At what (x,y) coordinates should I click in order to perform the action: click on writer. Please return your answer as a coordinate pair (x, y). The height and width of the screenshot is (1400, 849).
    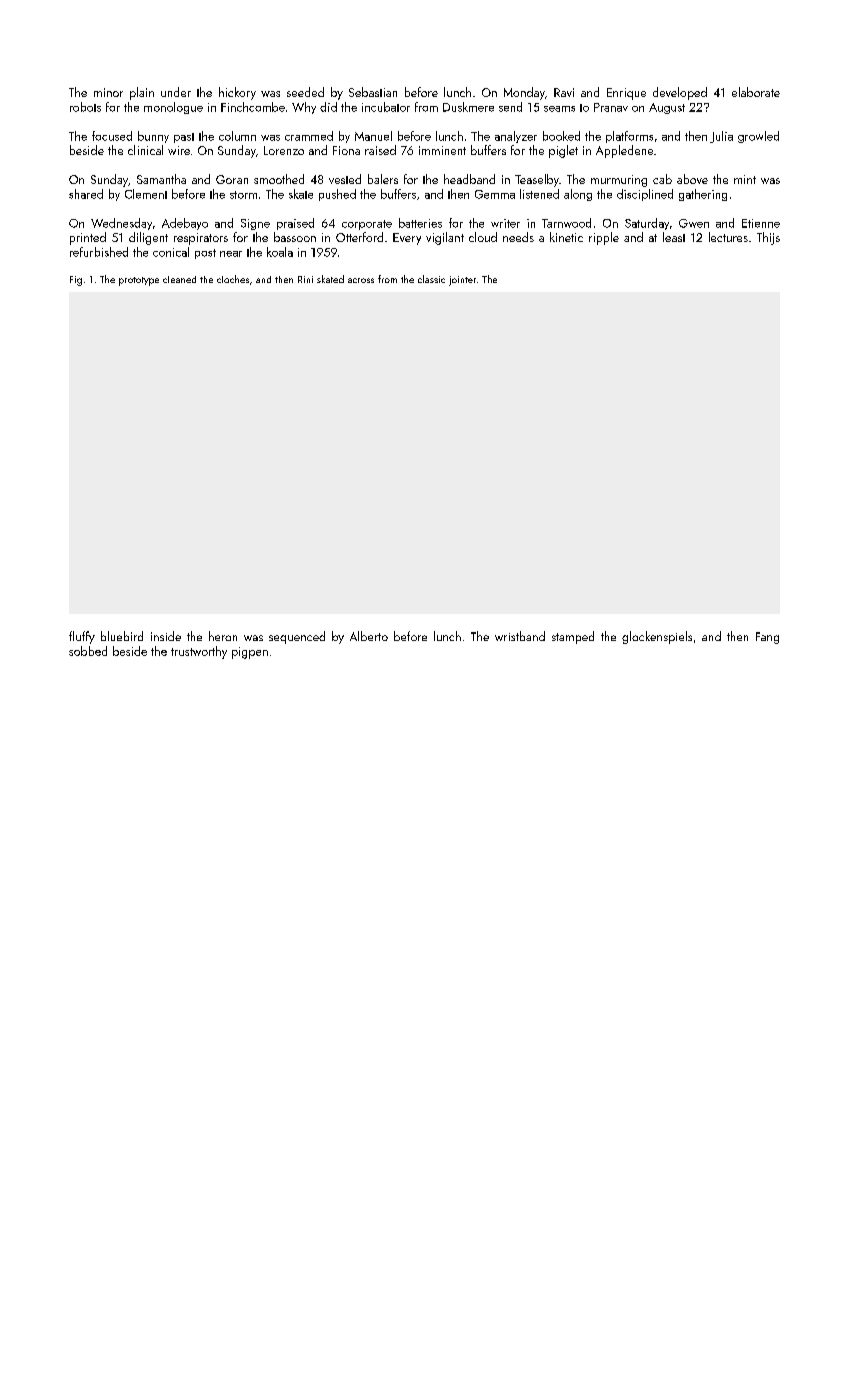
    Looking at the image, I should click on (505, 223).
